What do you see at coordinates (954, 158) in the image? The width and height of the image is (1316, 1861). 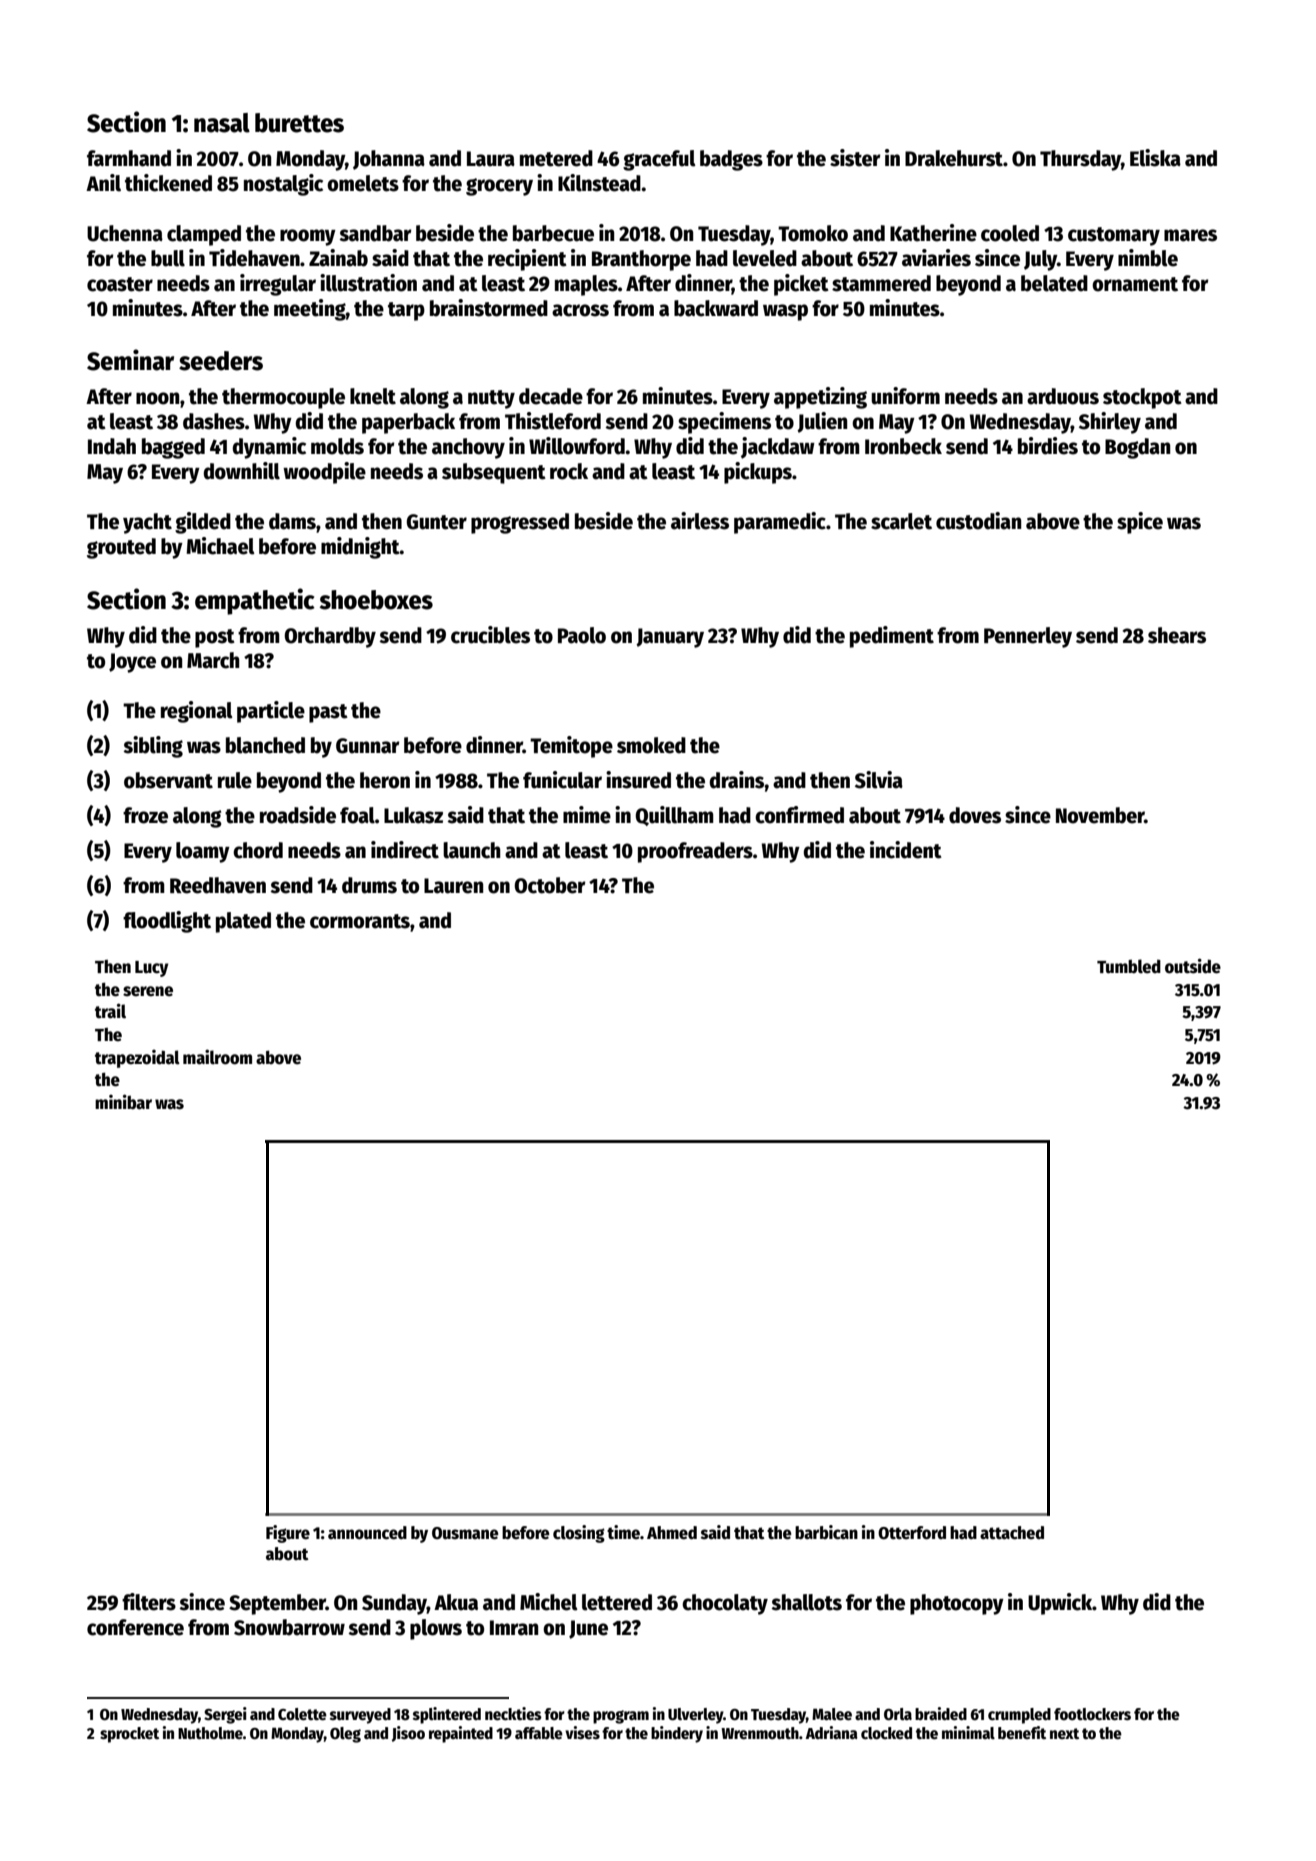 I see `Drakehurst` at bounding box center [954, 158].
